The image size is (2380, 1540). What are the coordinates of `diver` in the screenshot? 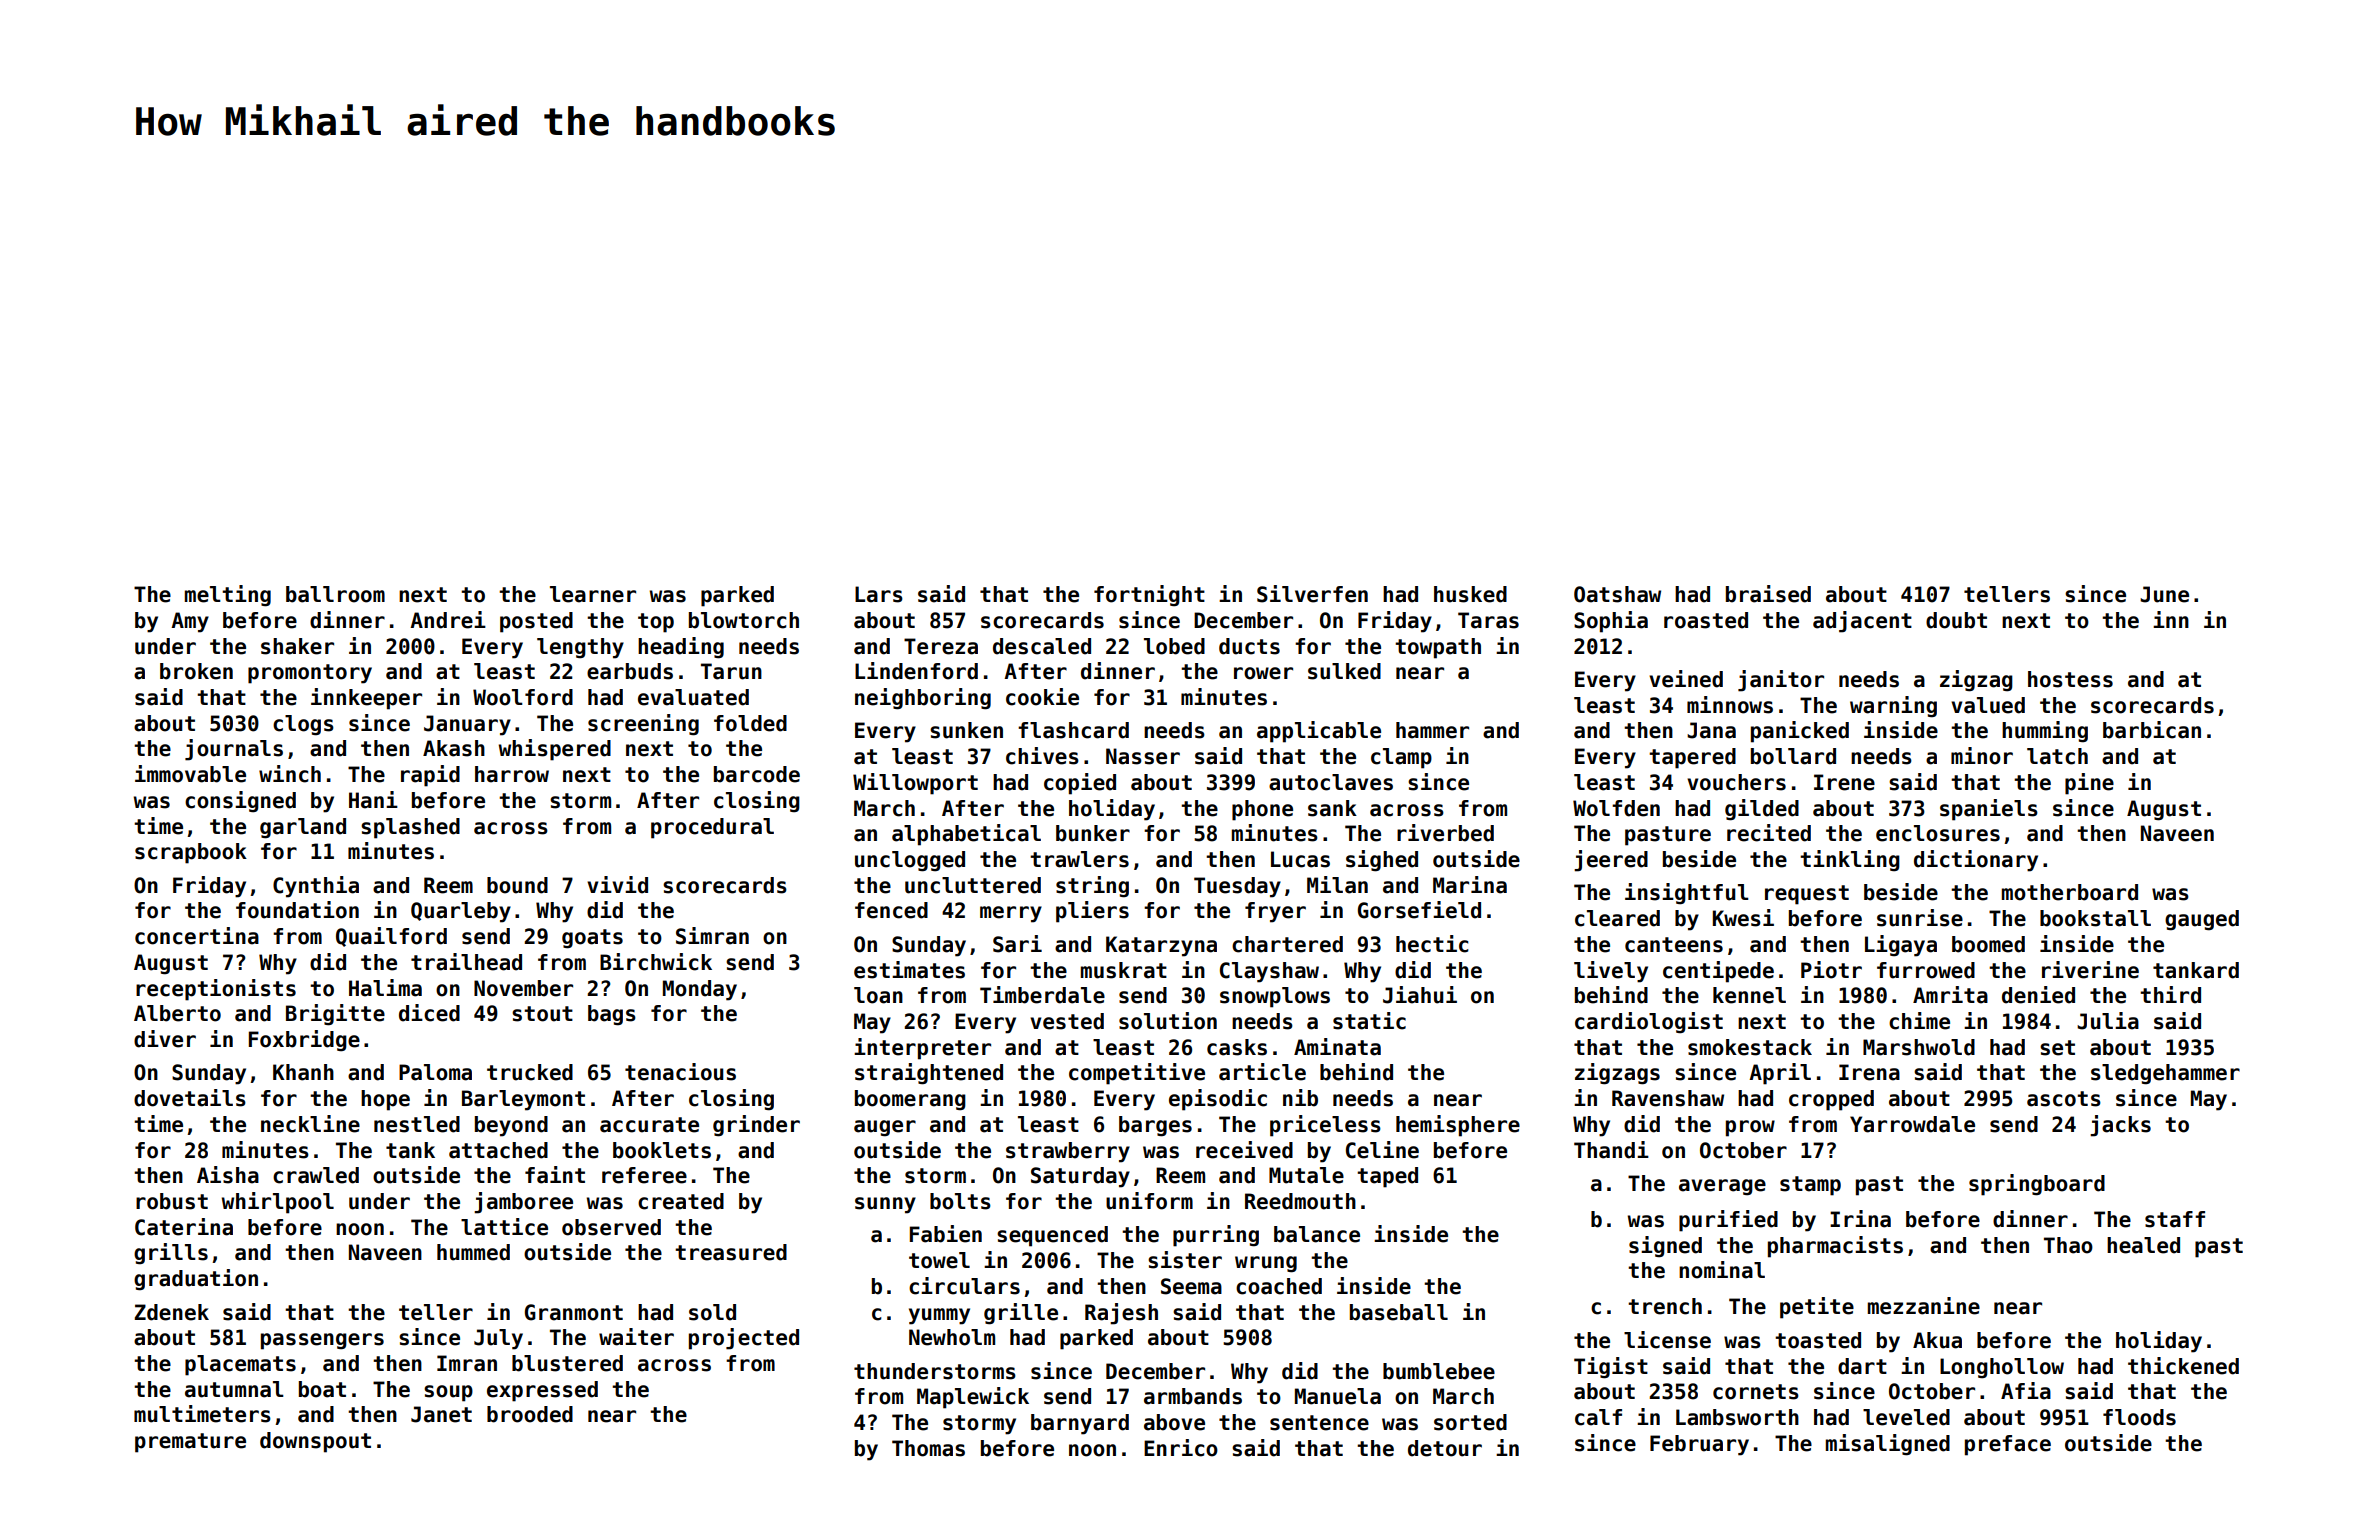 It's located at (165, 1039).
